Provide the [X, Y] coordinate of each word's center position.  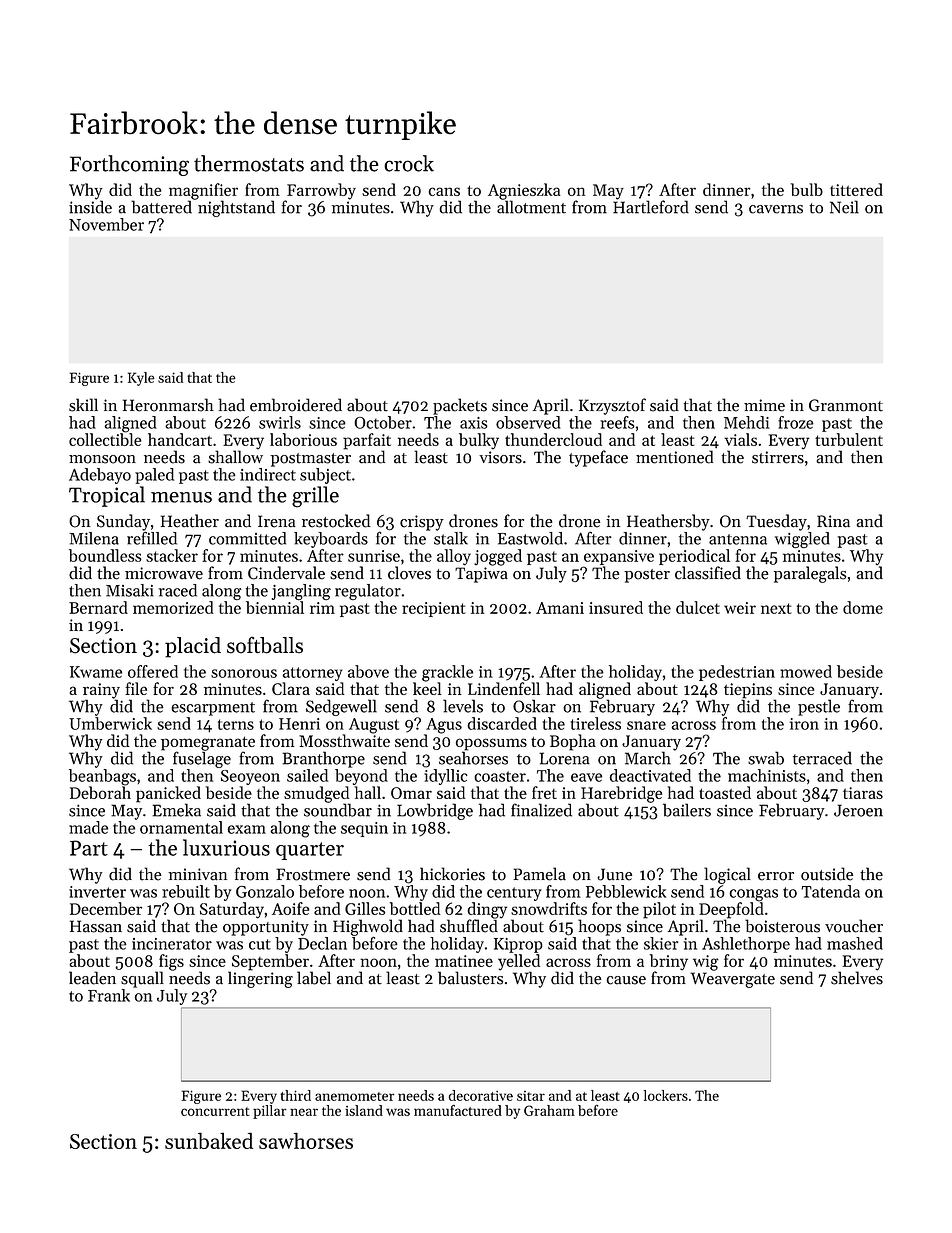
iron [804, 724]
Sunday [123, 522]
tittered [856, 189]
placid [193, 647]
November [106, 224]
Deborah [100, 792]
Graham [549, 1110]
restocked [336, 521]
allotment [531, 207]
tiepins [748, 691]
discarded [502, 723]
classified [708, 573]
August [374, 726]
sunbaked [209, 1140]
